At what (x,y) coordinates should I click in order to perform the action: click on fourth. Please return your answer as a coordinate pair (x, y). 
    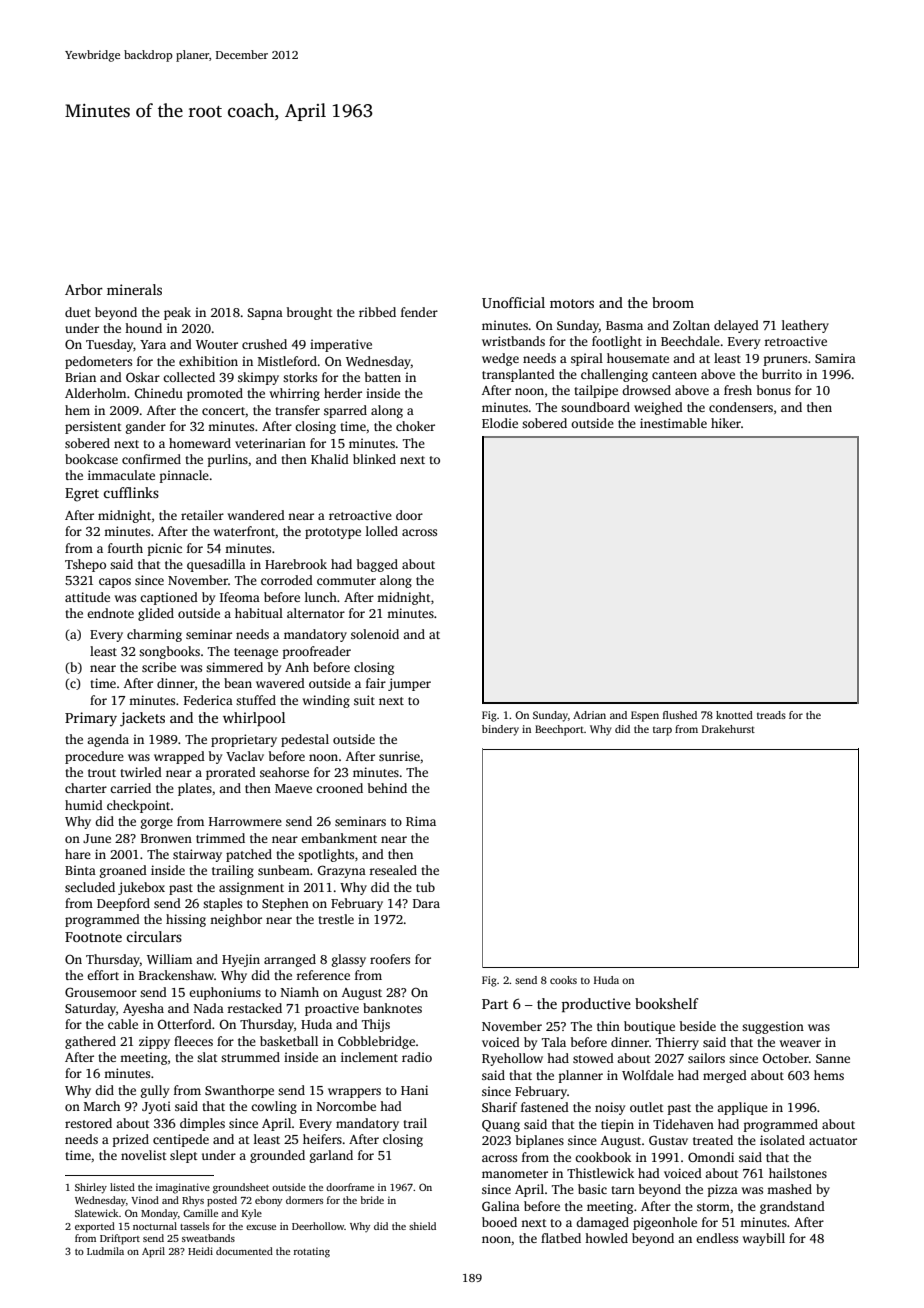
    Looking at the image, I should click on (125, 548).
